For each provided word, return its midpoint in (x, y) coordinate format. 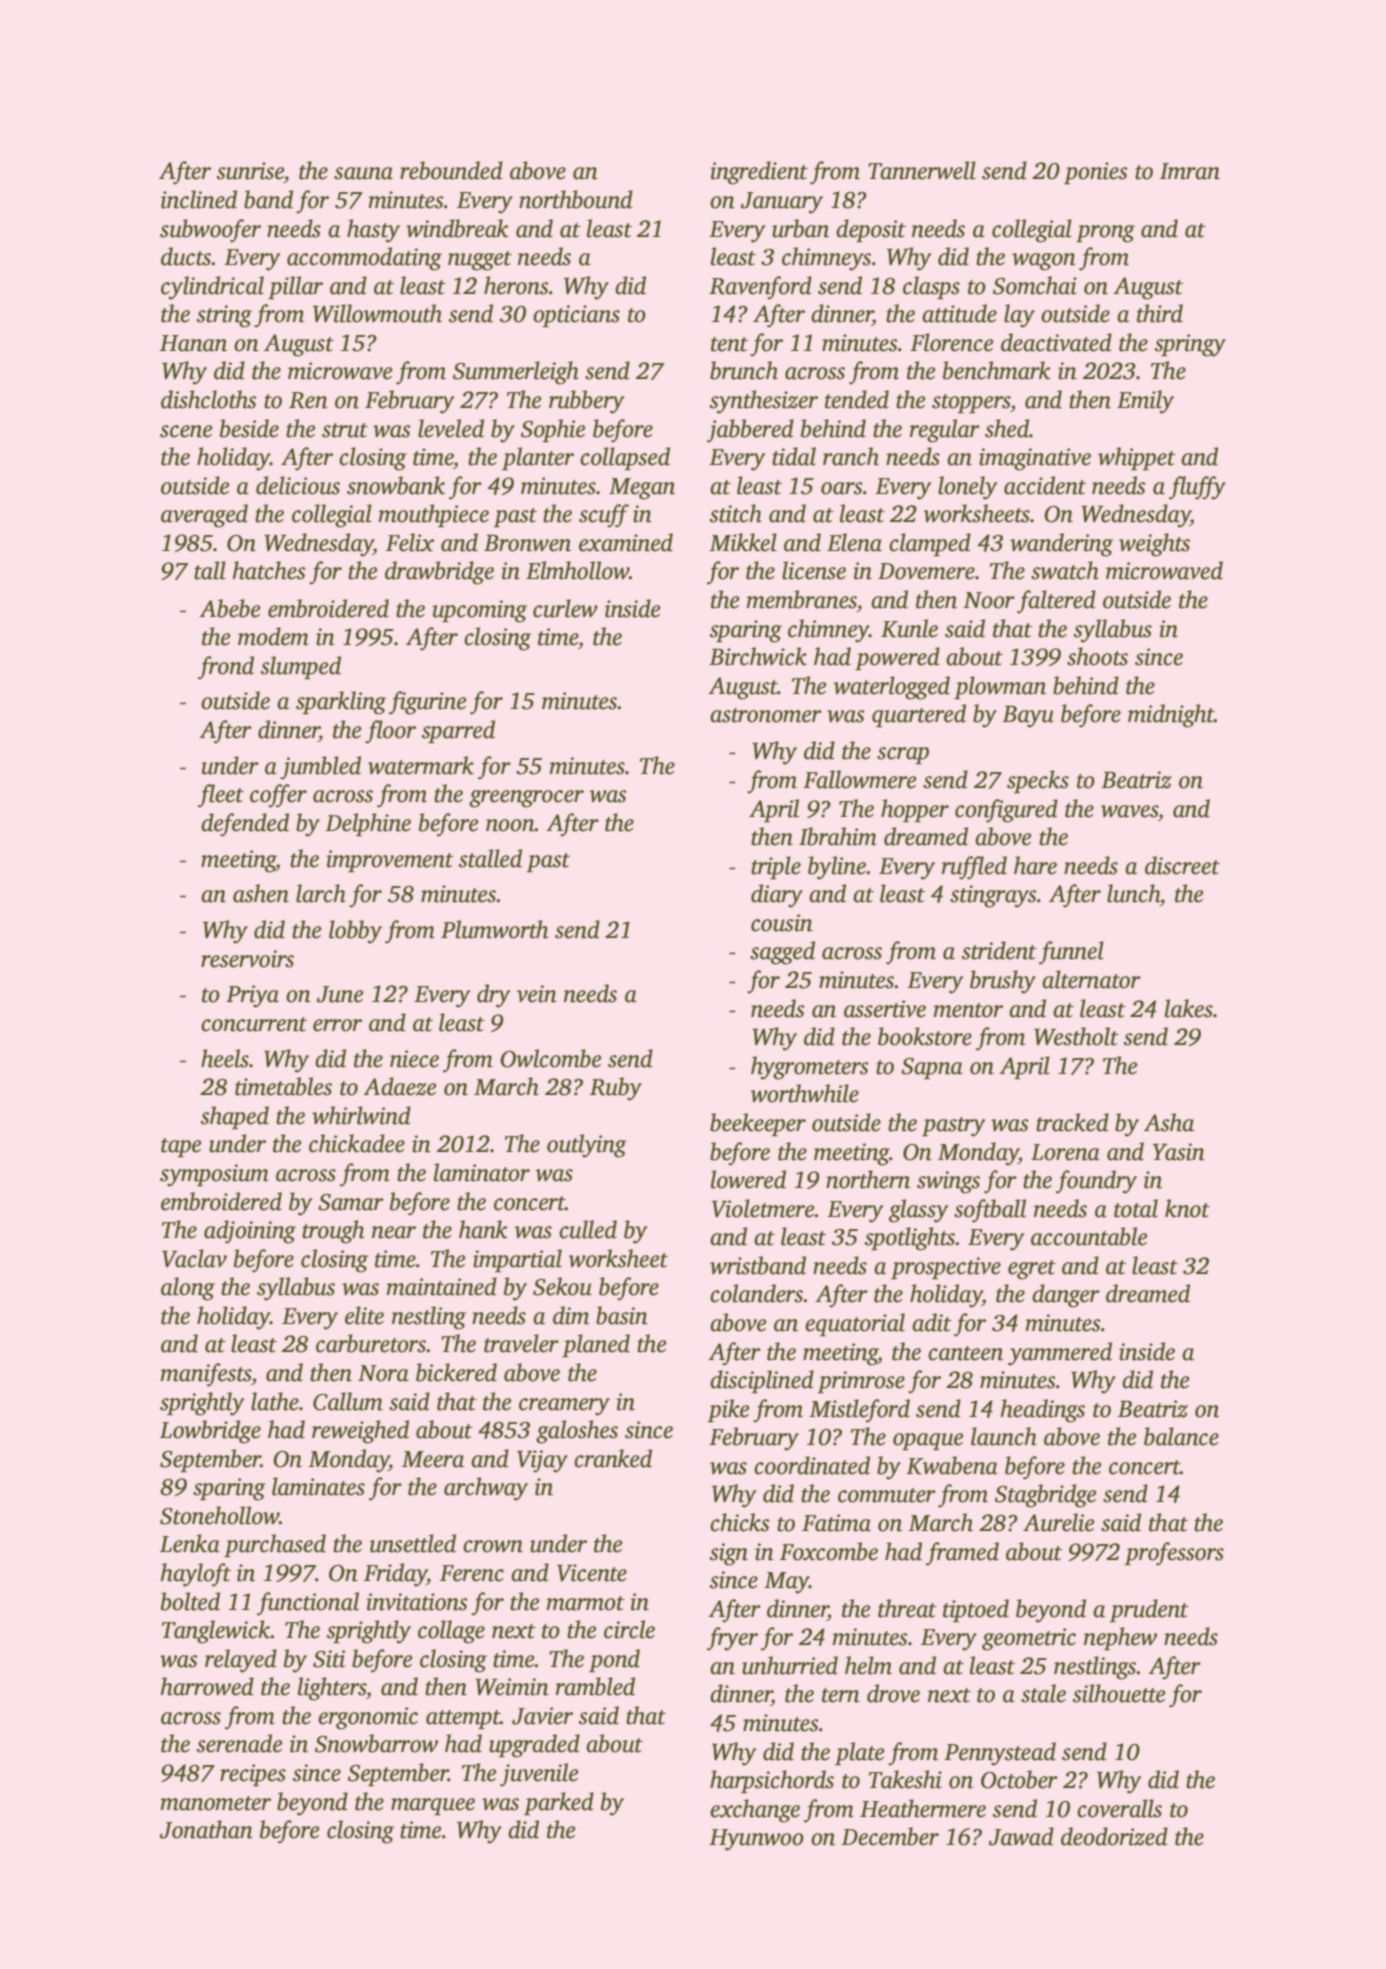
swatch (1065, 570)
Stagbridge (1045, 1496)
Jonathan (206, 1829)
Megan (642, 489)
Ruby (616, 1089)
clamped (930, 544)
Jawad (1021, 1836)
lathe (275, 1401)
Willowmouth (377, 313)
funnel (1071, 953)
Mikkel (743, 542)
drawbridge (439, 573)
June (340, 994)
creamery (564, 1407)
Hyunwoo (756, 1840)
